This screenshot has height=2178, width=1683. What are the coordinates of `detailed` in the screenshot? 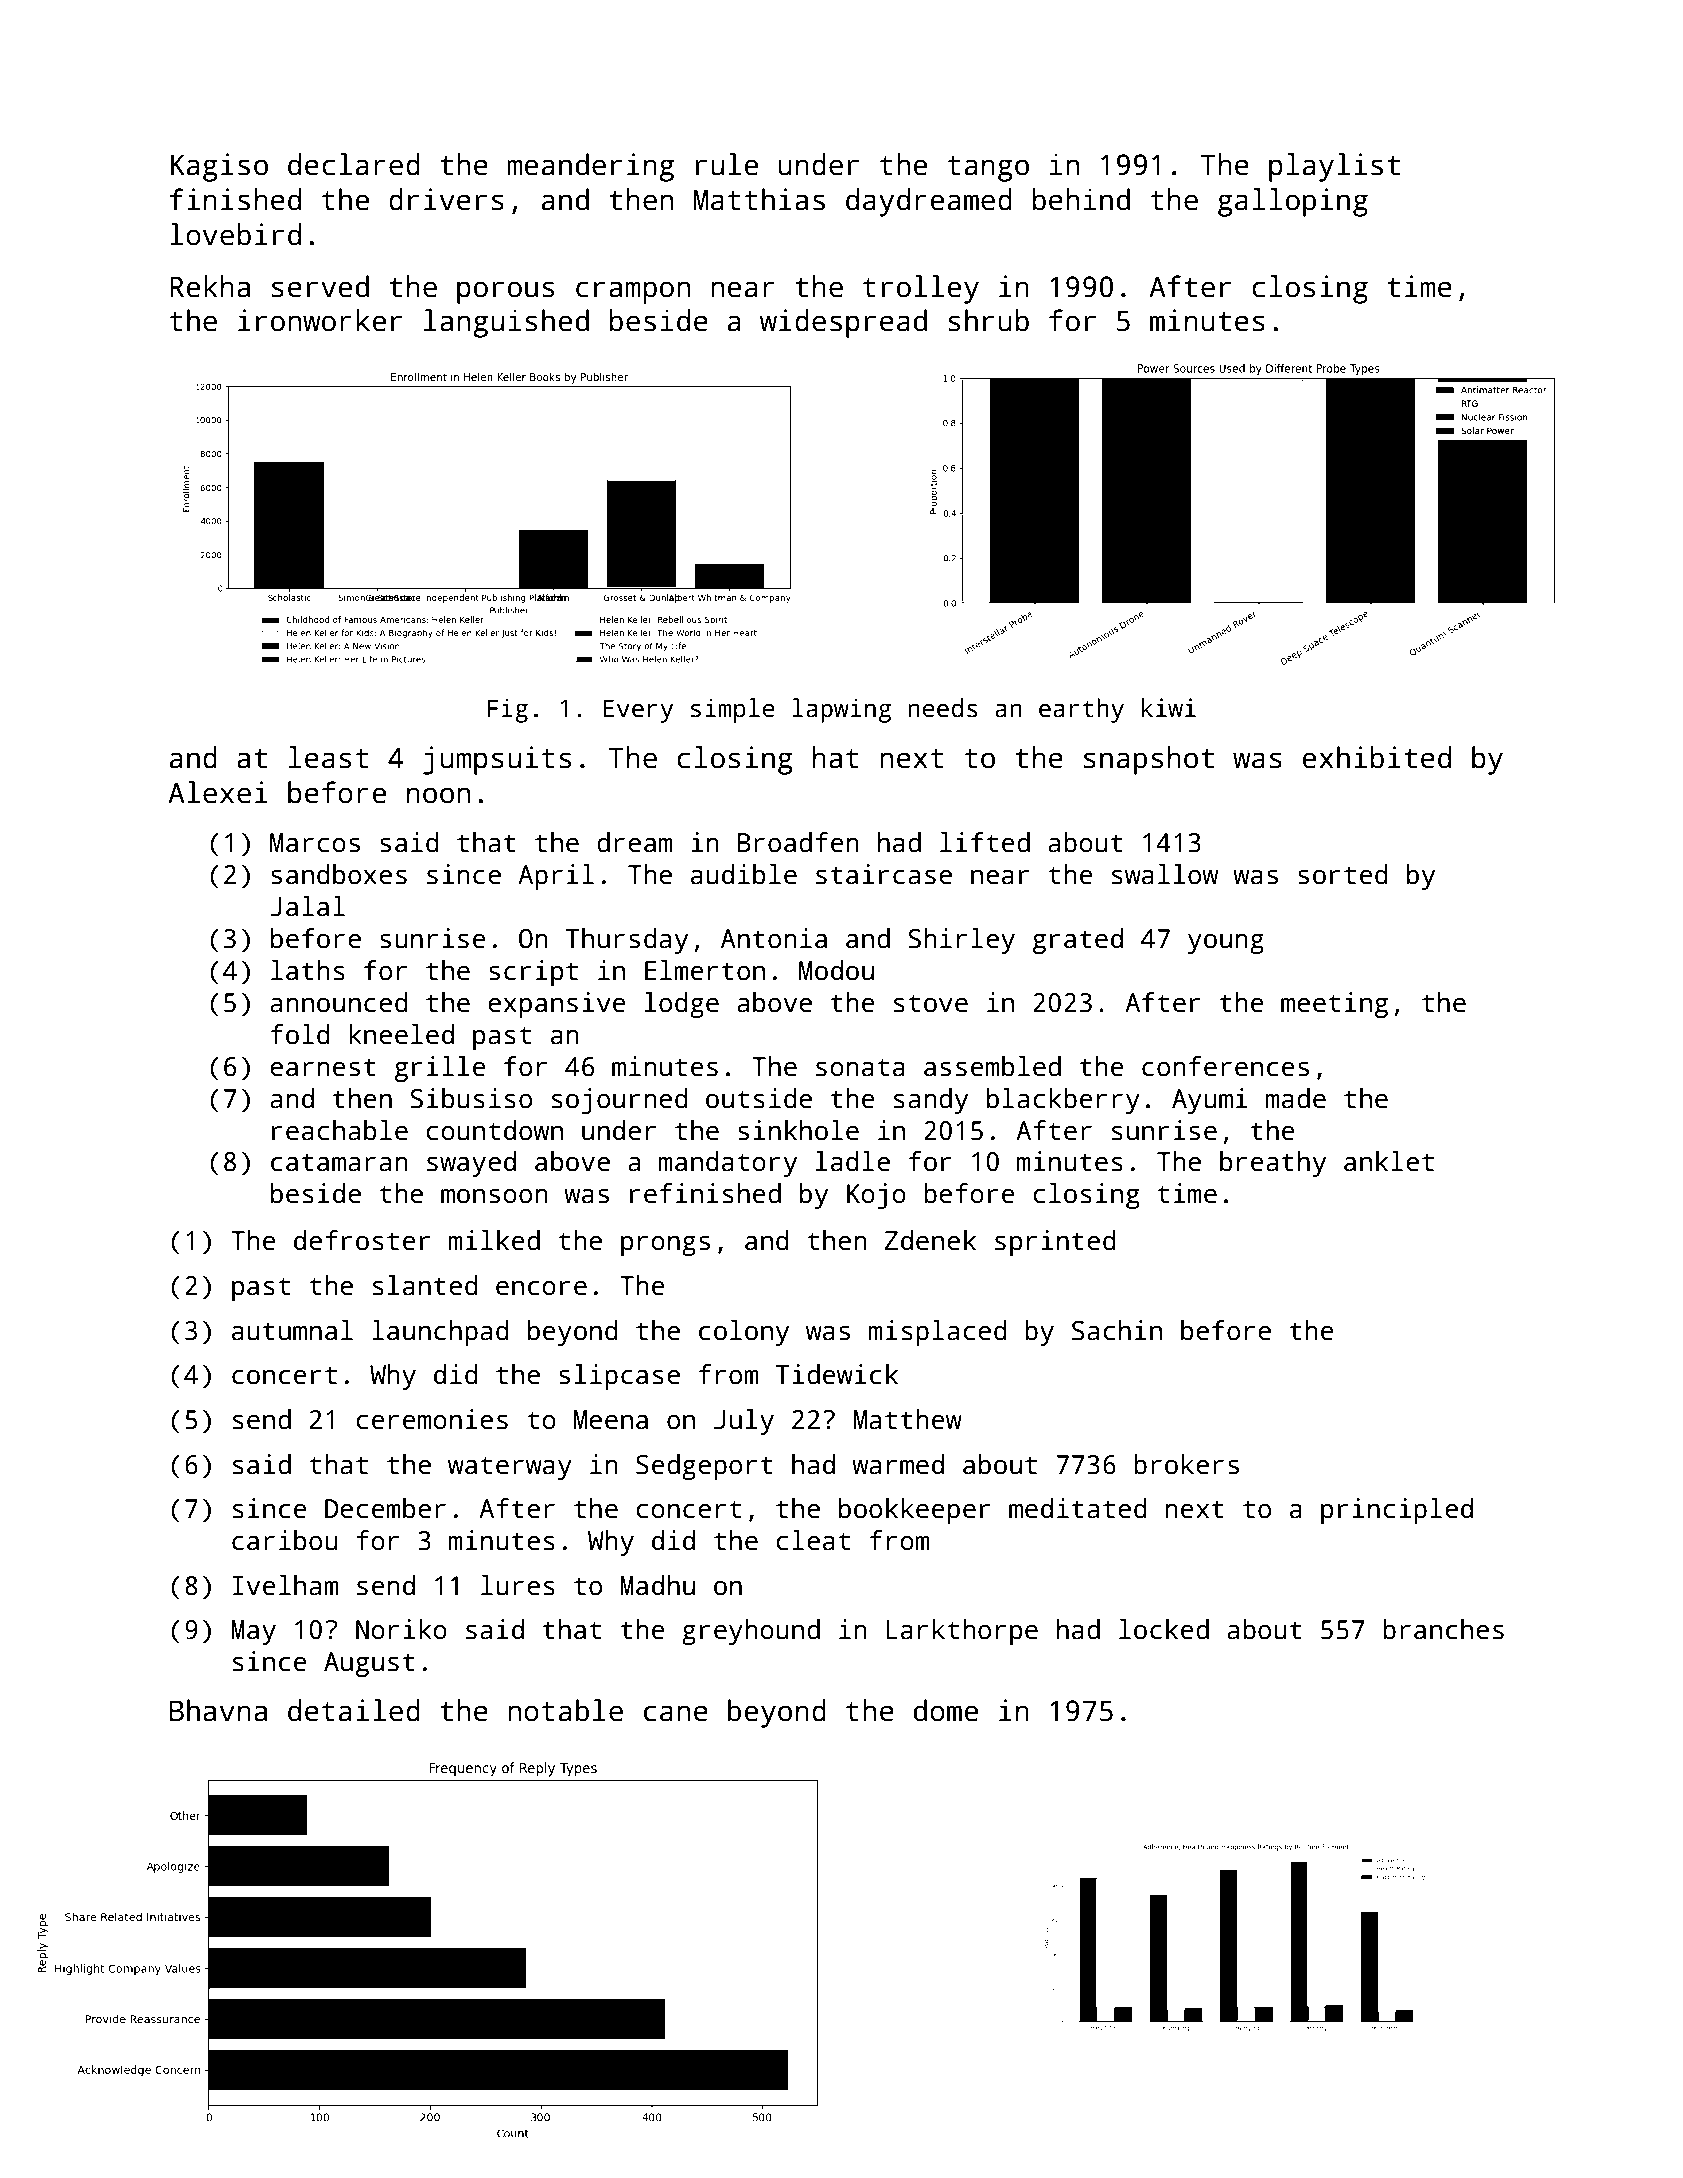 It's located at (354, 1710).
